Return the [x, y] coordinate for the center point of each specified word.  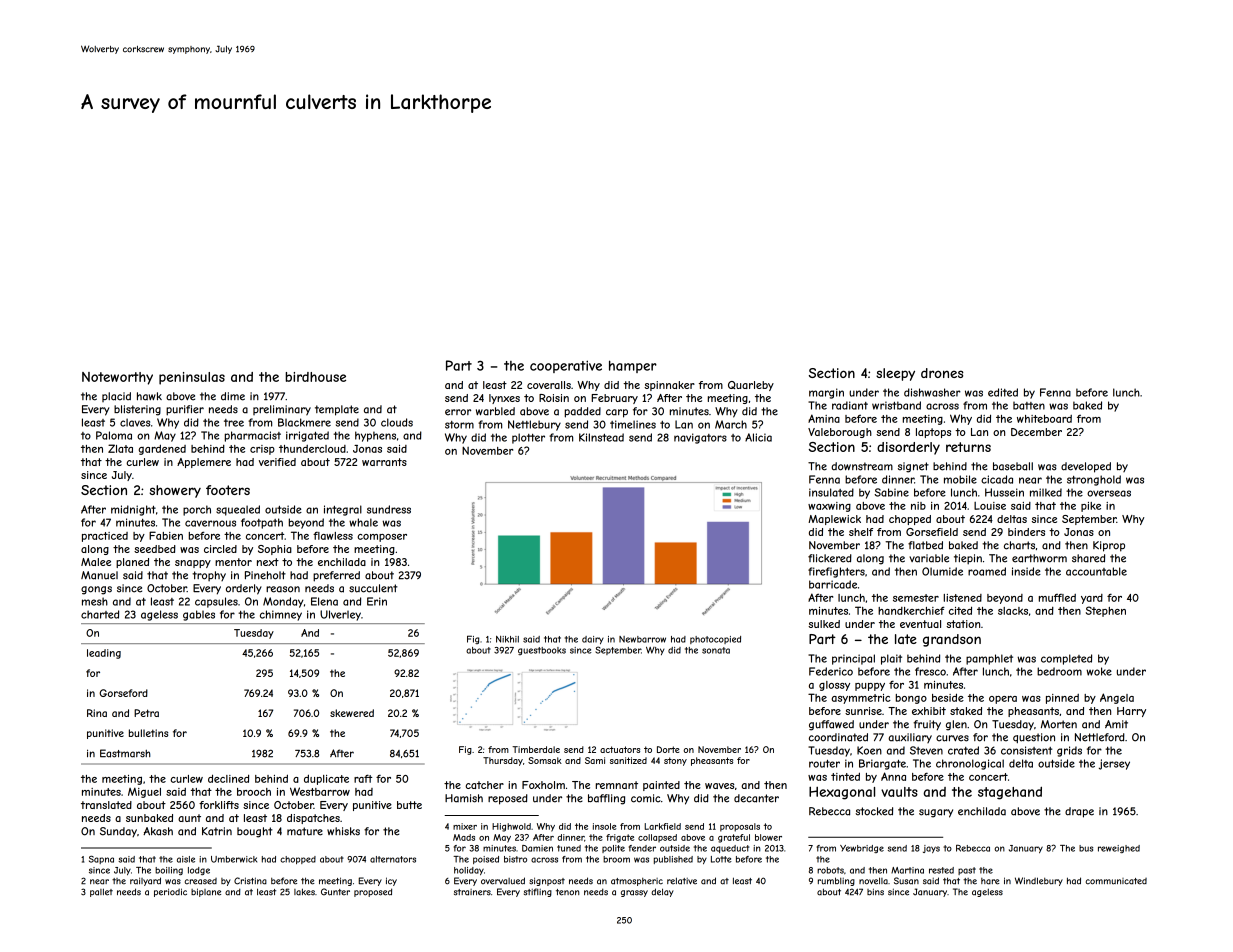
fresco [930, 671]
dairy [593, 640]
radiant [850, 405]
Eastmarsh [125, 753]
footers [228, 490]
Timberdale [536, 749]
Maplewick [834, 520]
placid [116, 397]
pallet [101, 892]
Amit [1116, 724]
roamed [987, 571]
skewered [352, 713]
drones [942, 373]
